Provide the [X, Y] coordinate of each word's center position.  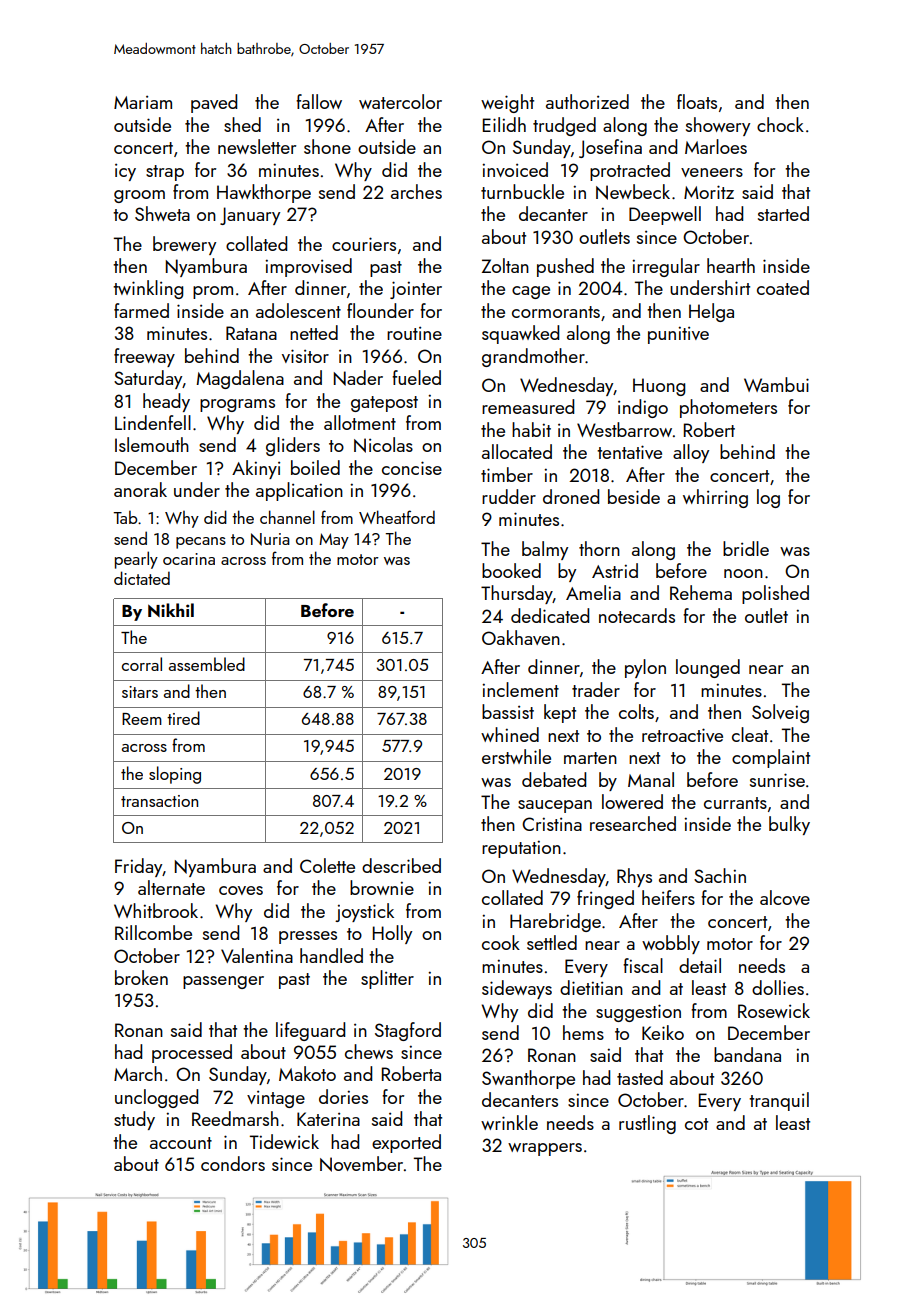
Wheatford [397, 517]
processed [192, 1053]
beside [634, 496]
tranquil [779, 1101]
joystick [364, 912]
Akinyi [256, 469]
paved [214, 103]
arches [416, 191]
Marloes [716, 146]
